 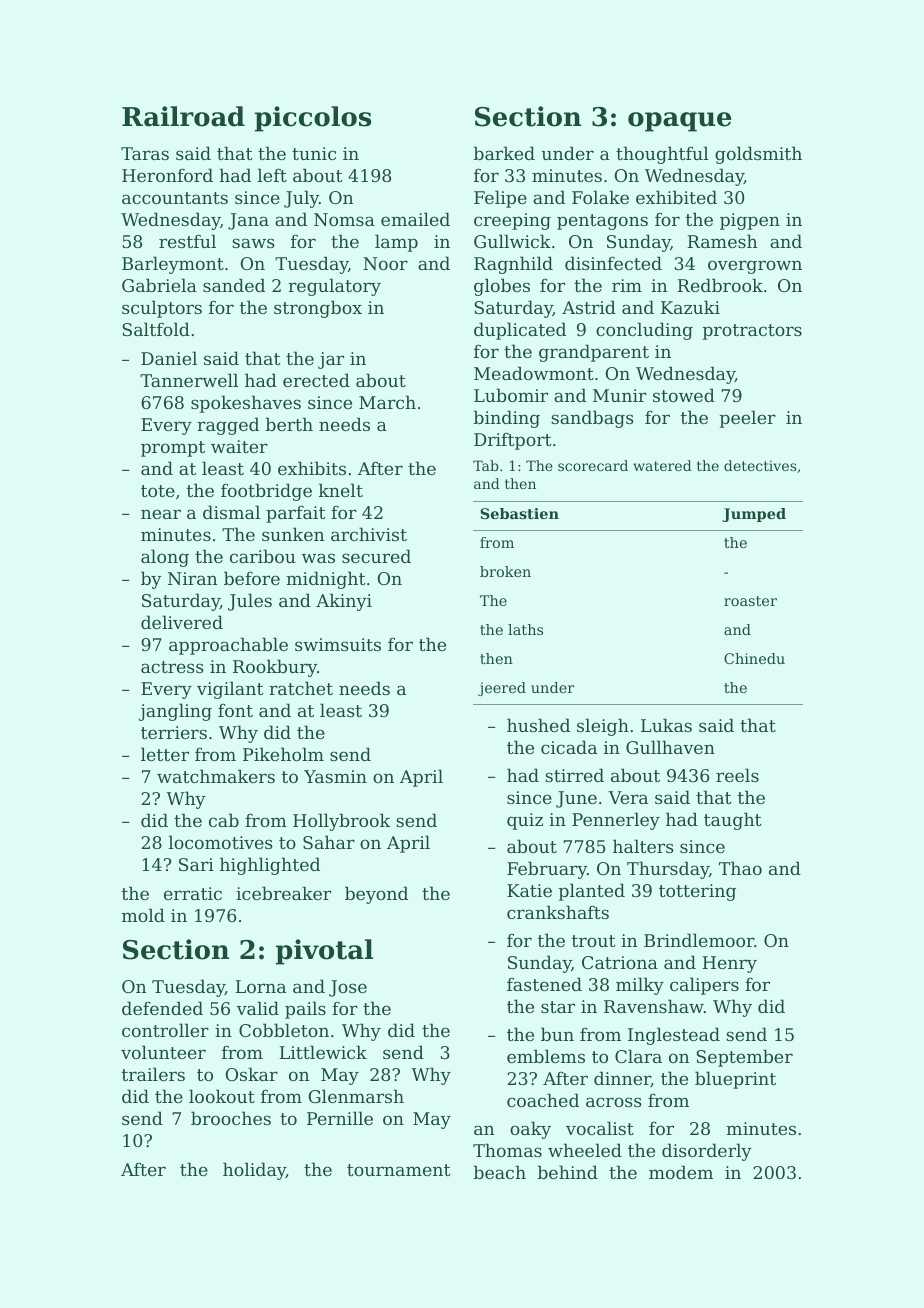 I want to click on creeping, so click(x=512, y=221).
